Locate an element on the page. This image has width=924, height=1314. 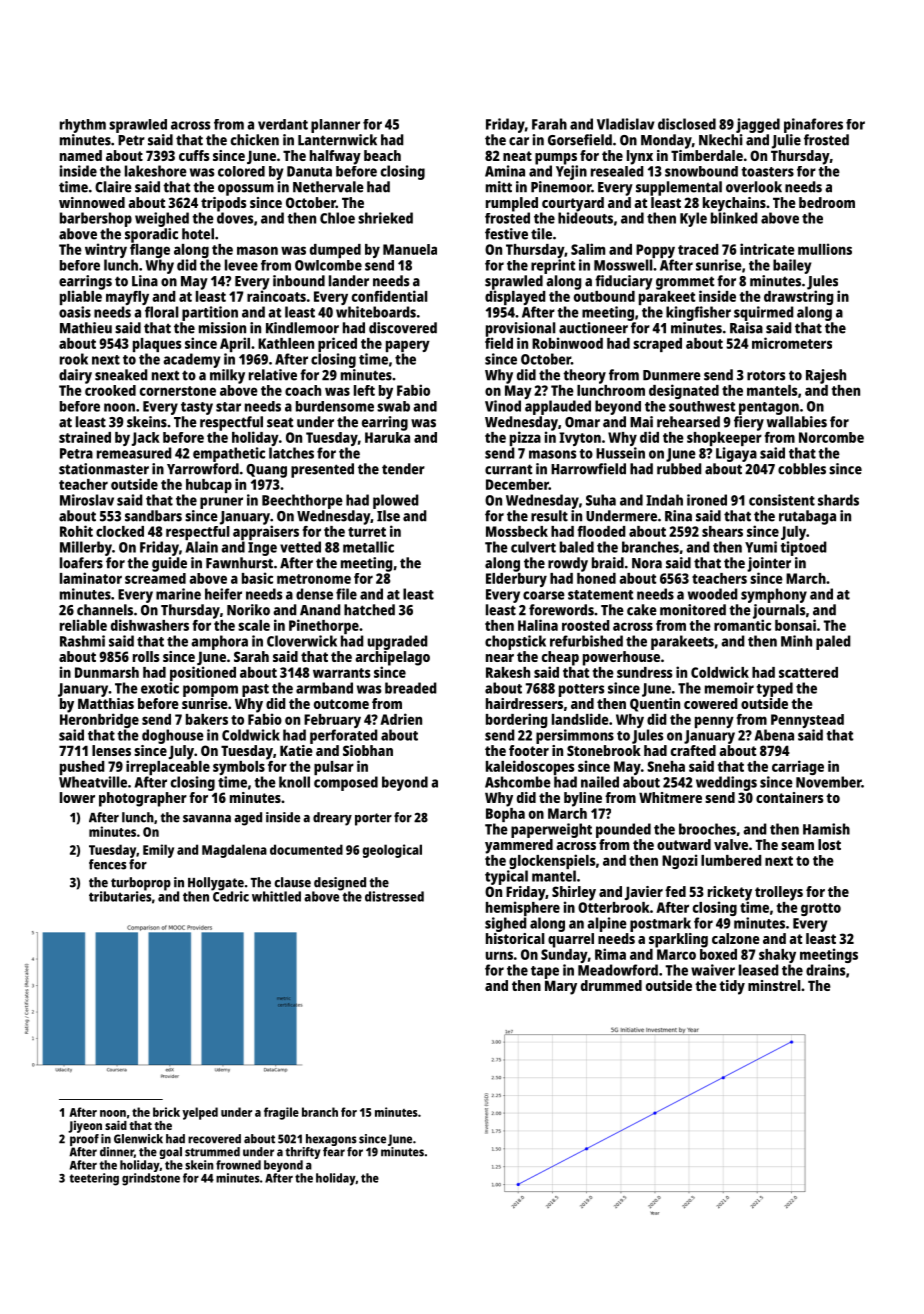
fear is located at coordinates (334, 1152).
